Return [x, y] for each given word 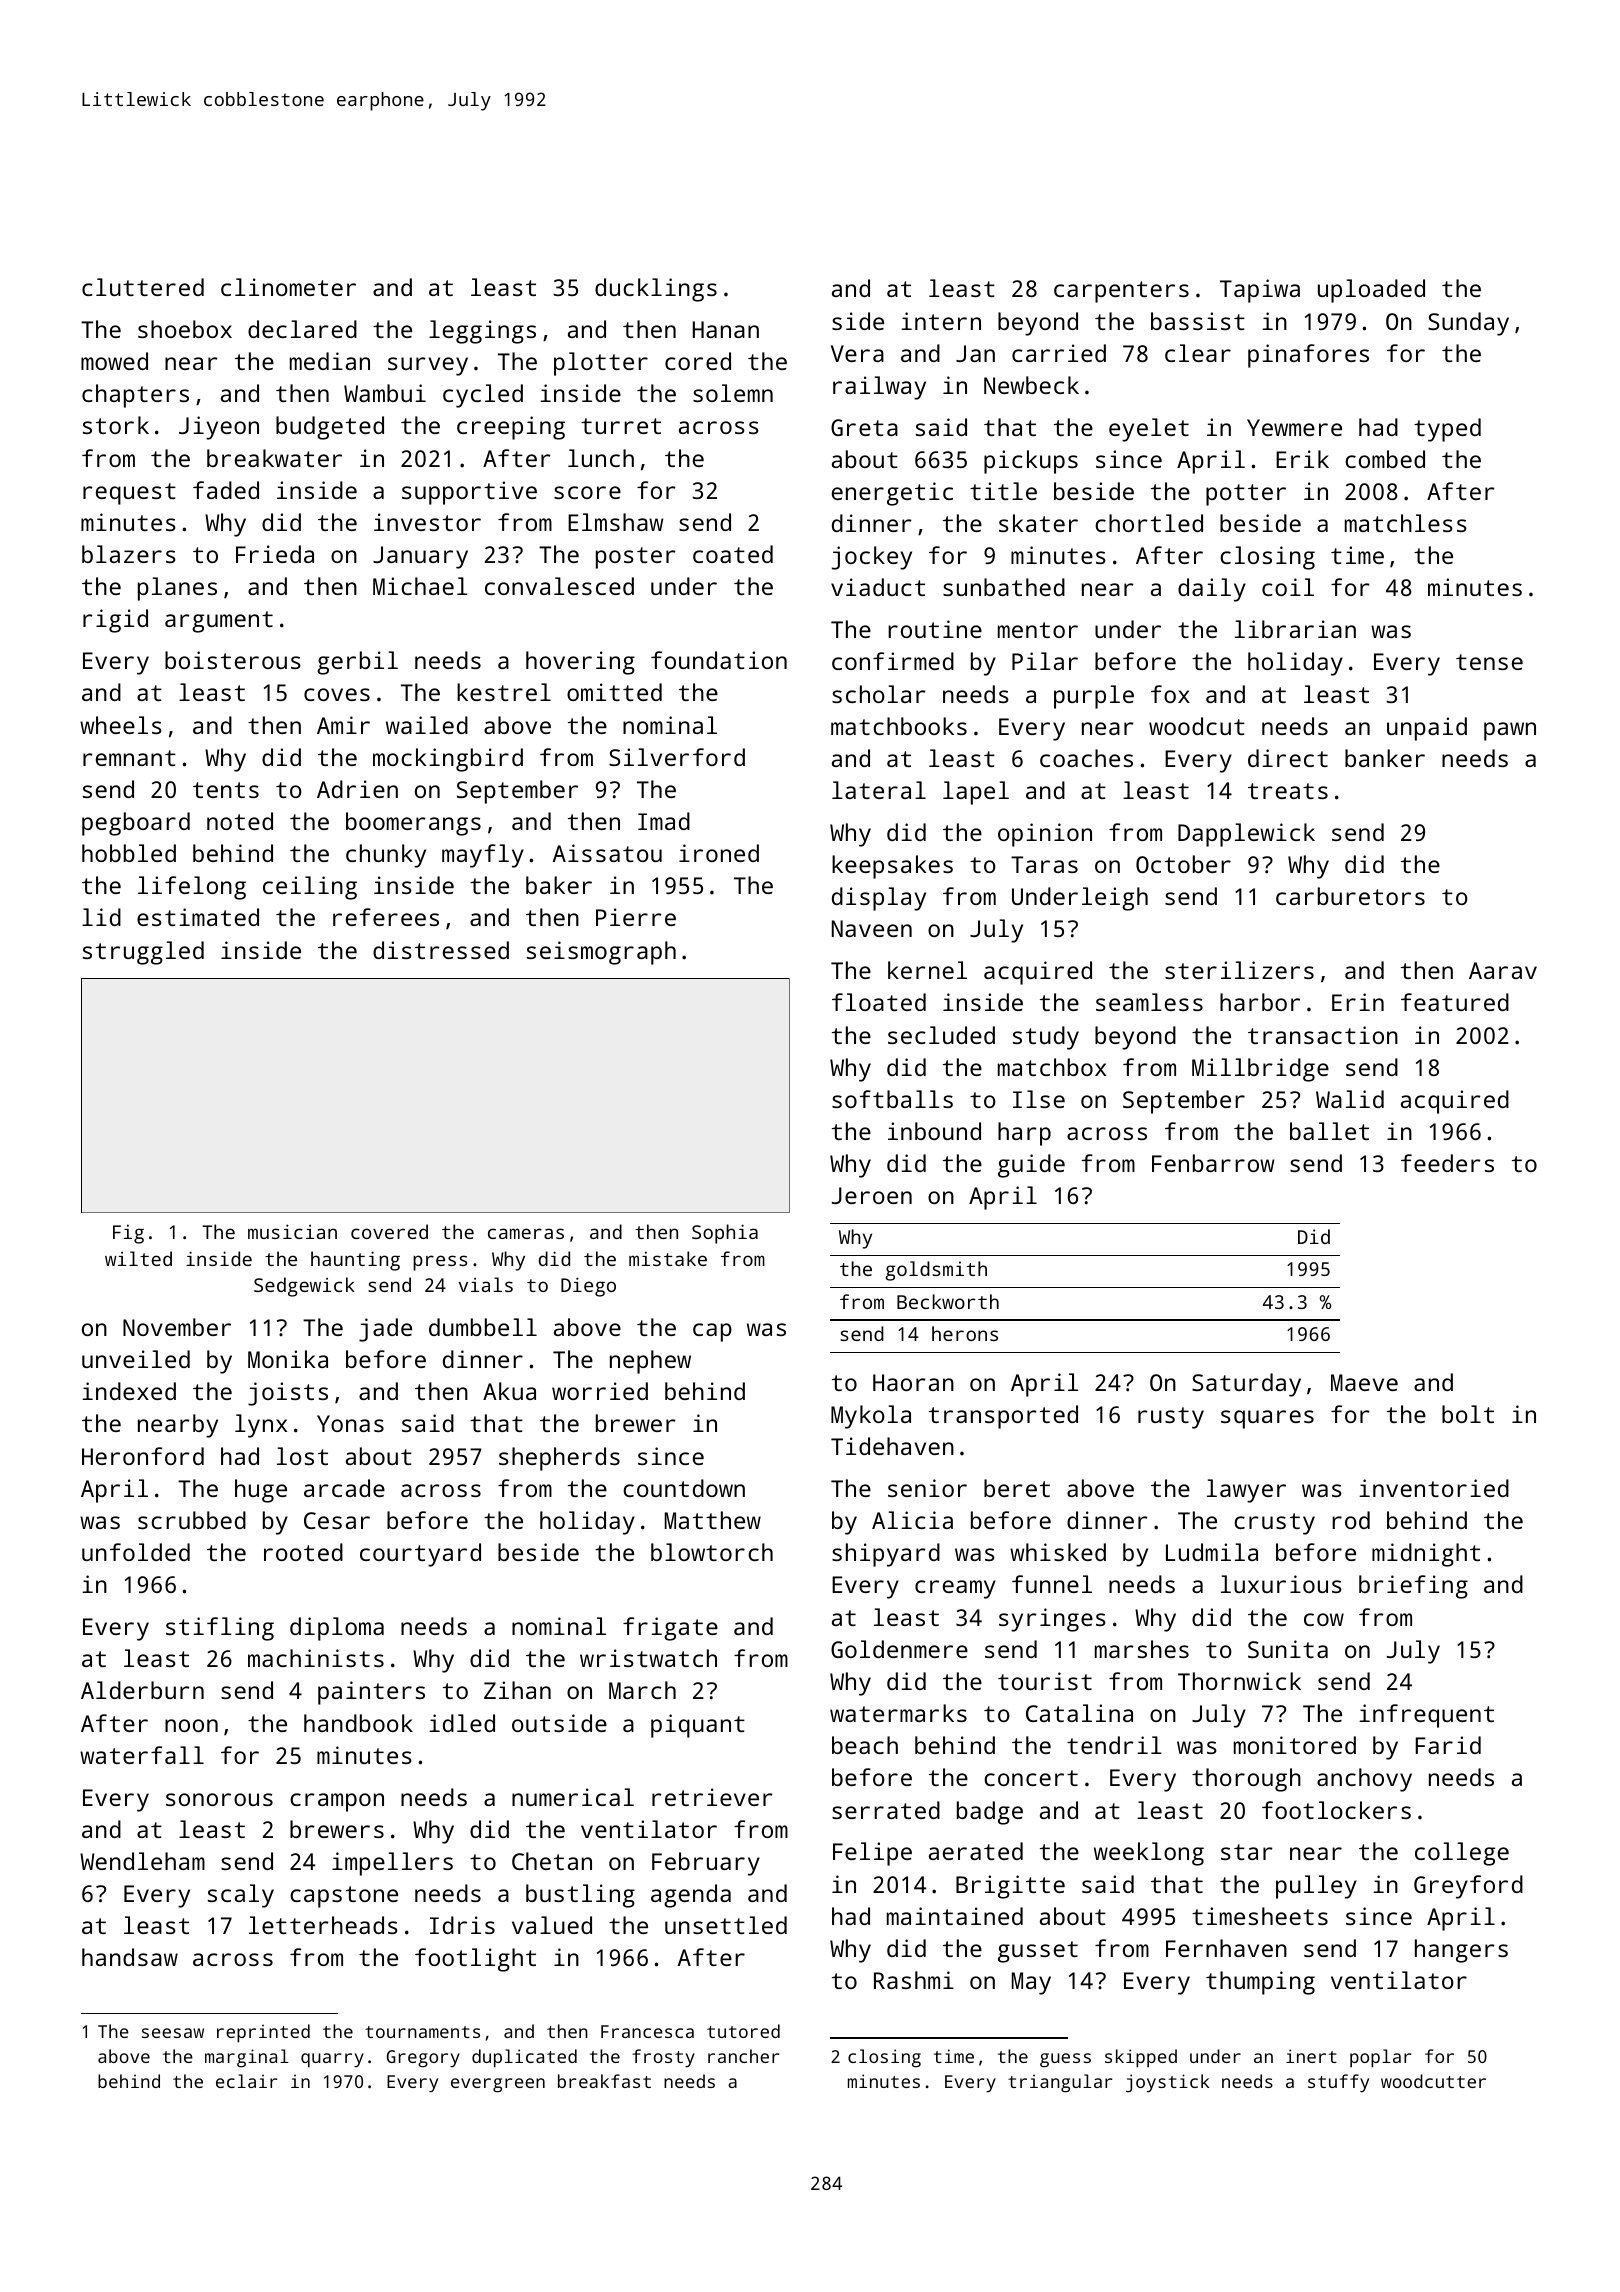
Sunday [1468, 324]
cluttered [143, 287]
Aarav [1503, 970]
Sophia [725, 1234]
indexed [129, 1391]
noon [191, 1725]
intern [941, 321]
